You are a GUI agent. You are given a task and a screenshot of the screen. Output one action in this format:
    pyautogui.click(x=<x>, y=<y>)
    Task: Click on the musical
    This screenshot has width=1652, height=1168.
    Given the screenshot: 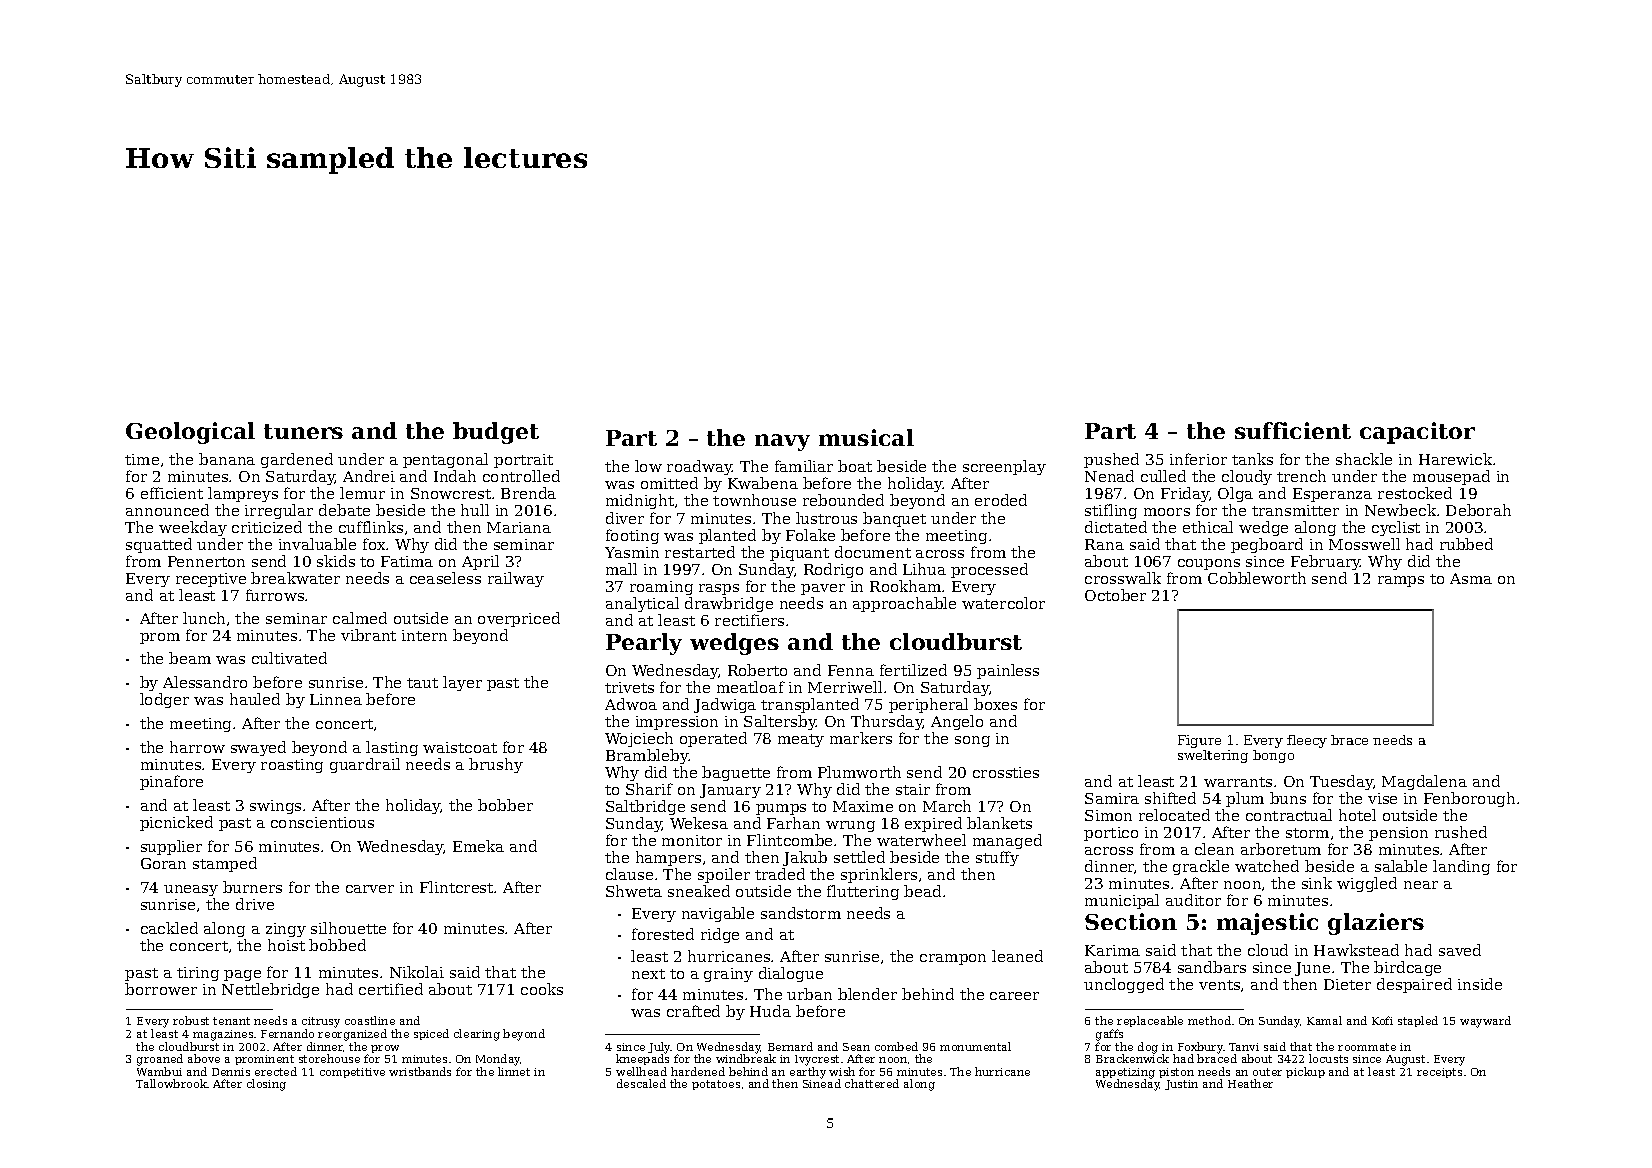 What is the action you would take?
    pyautogui.click(x=866, y=437)
